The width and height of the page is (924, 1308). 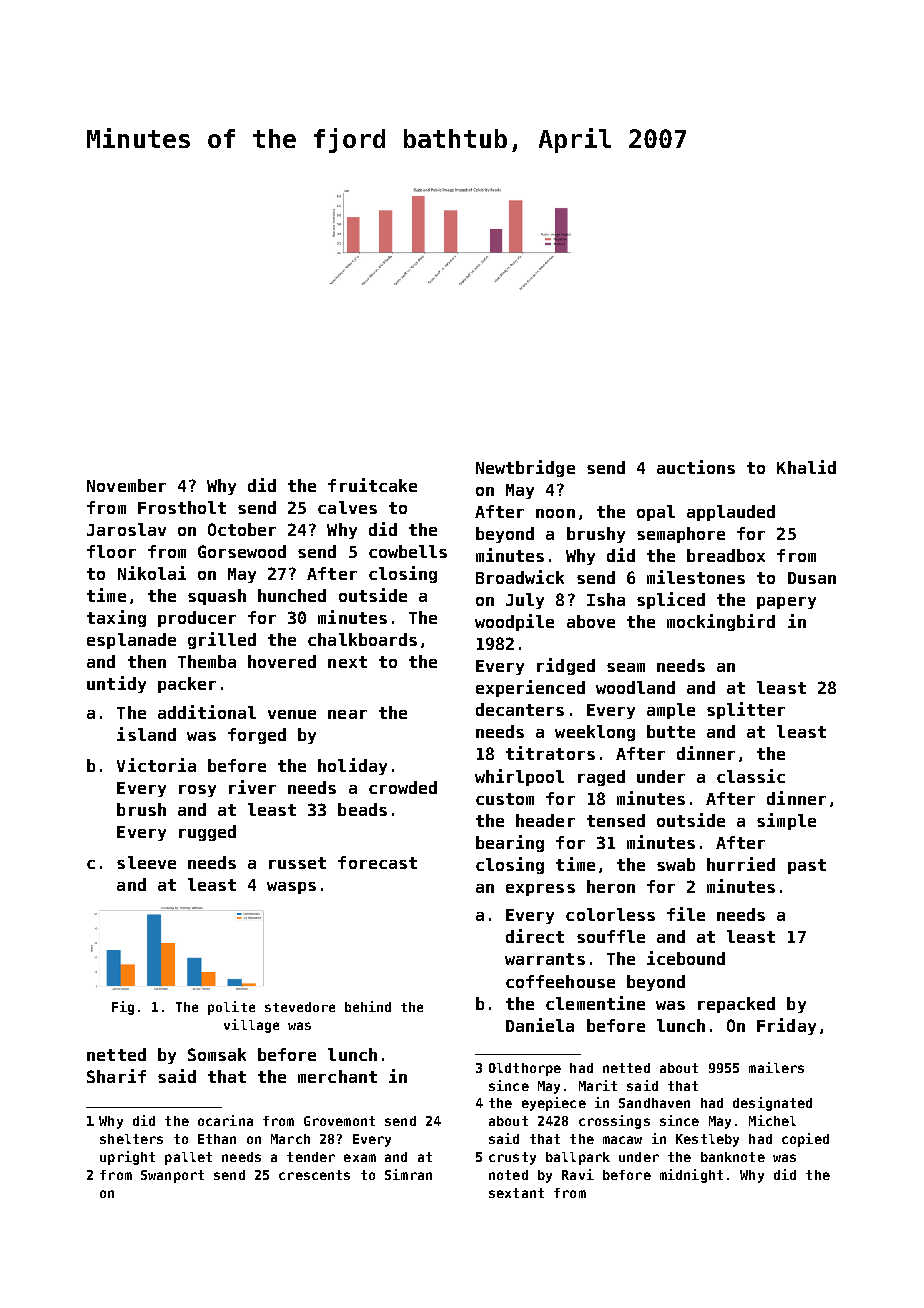 What do you see at coordinates (555, 513) in the page?
I see `noon` at bounding box center [555, 513].
